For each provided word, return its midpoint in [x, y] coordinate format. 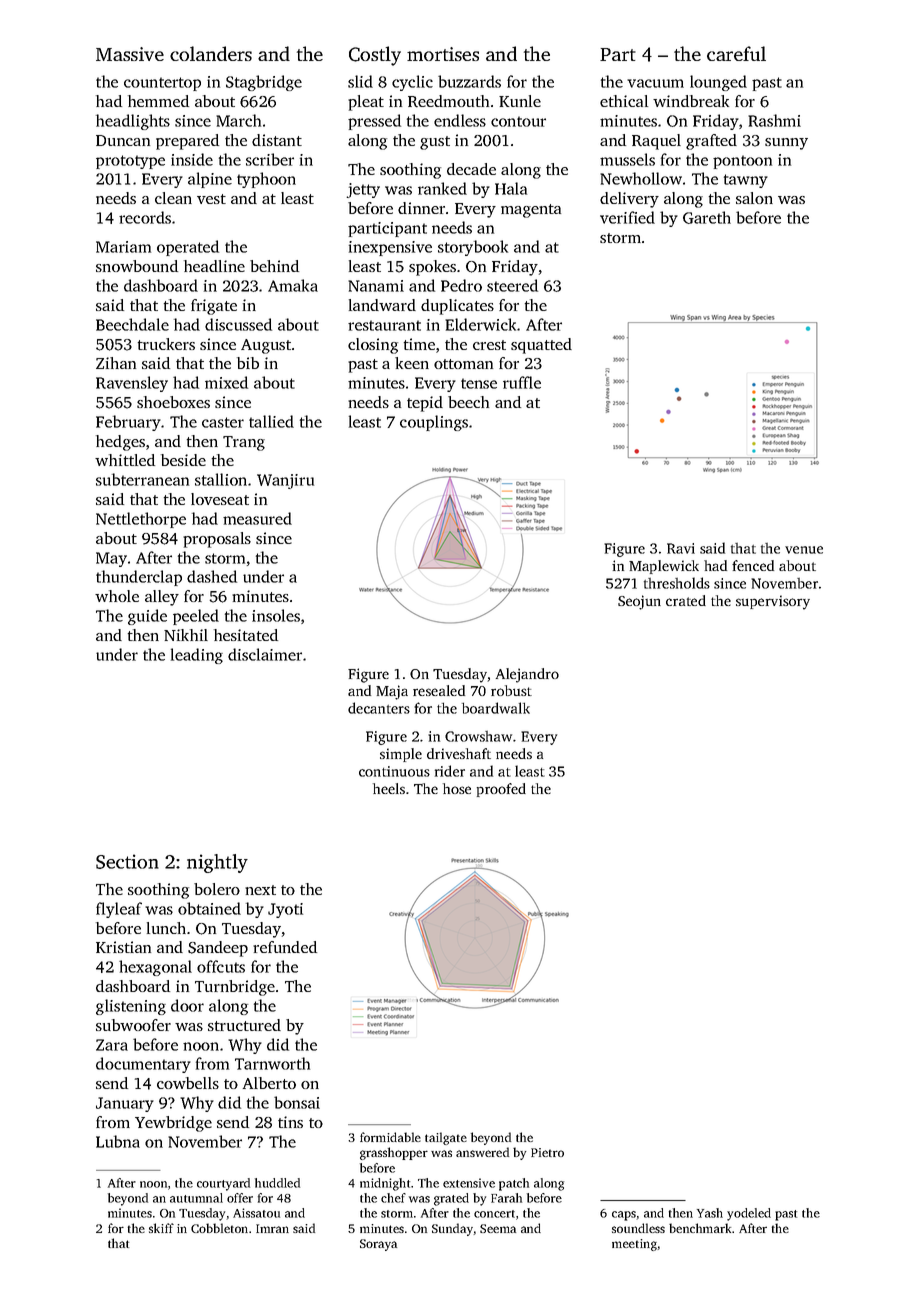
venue [804, 550]
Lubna [118, 1141]
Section [127, 861]
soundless [638, 1228]
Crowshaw [478, 736]
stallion [221, 479]
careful [736, 53]
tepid [425, 404]
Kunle [520, 101]
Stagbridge [264, 83]
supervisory [773, 602]
